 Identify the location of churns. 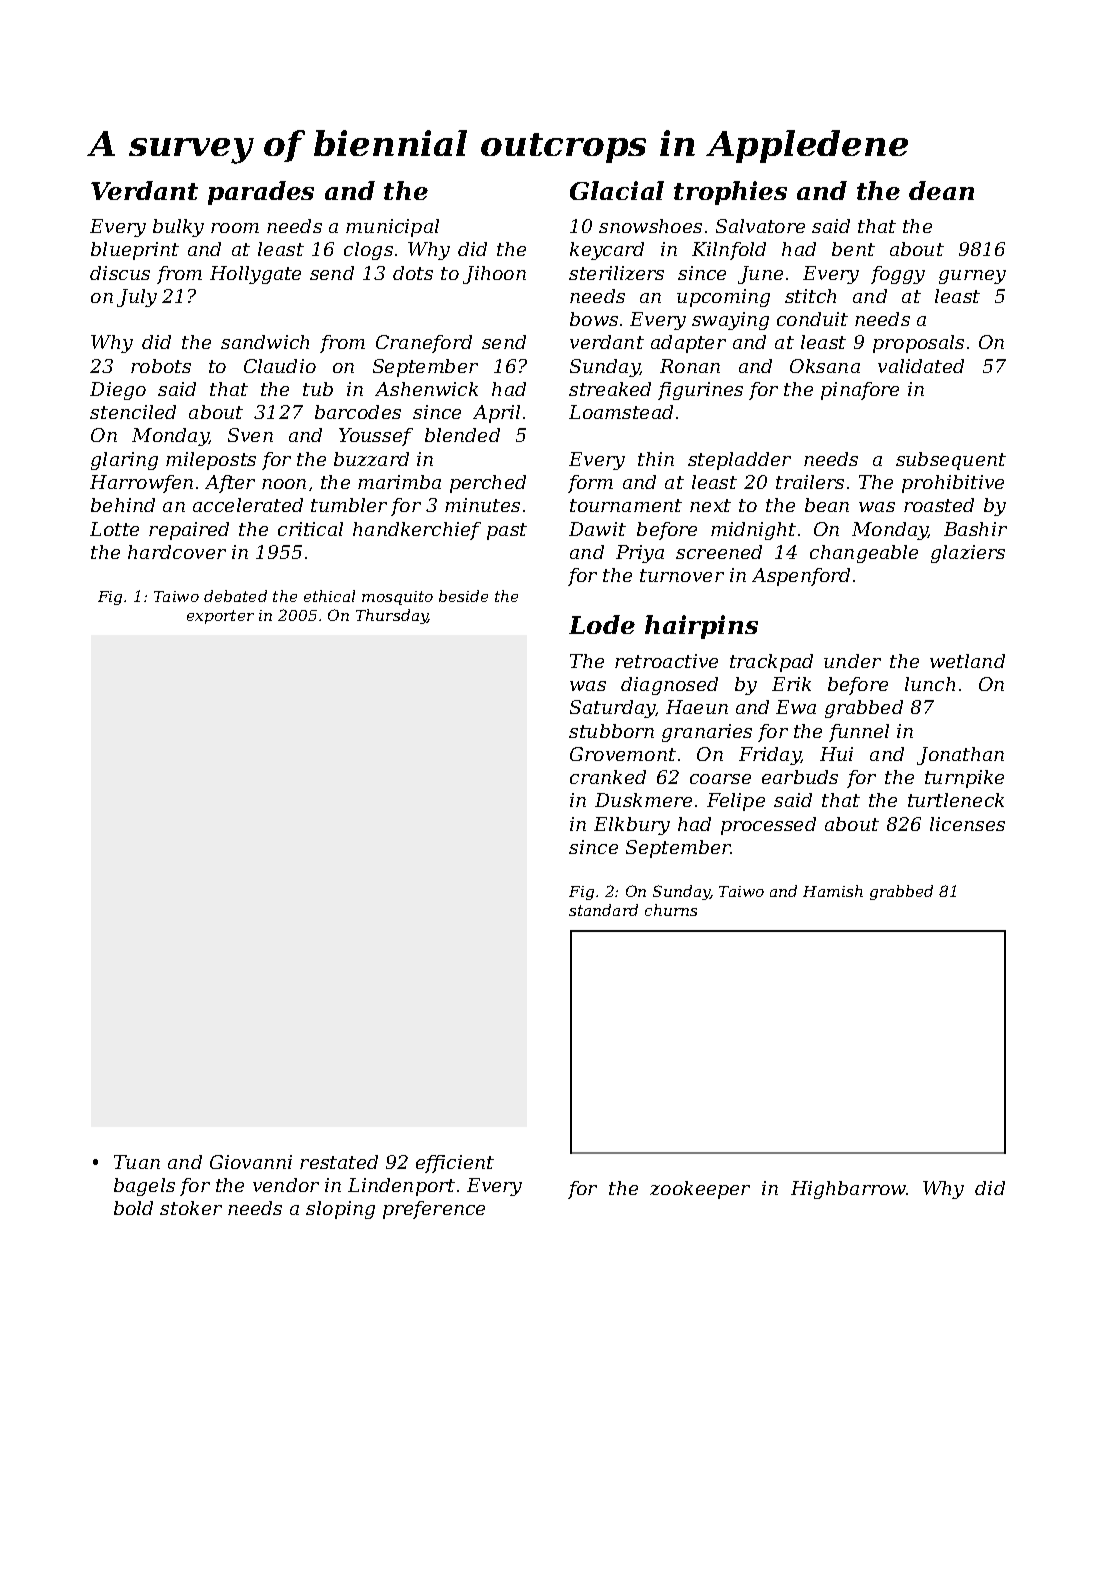
(671, 910).
